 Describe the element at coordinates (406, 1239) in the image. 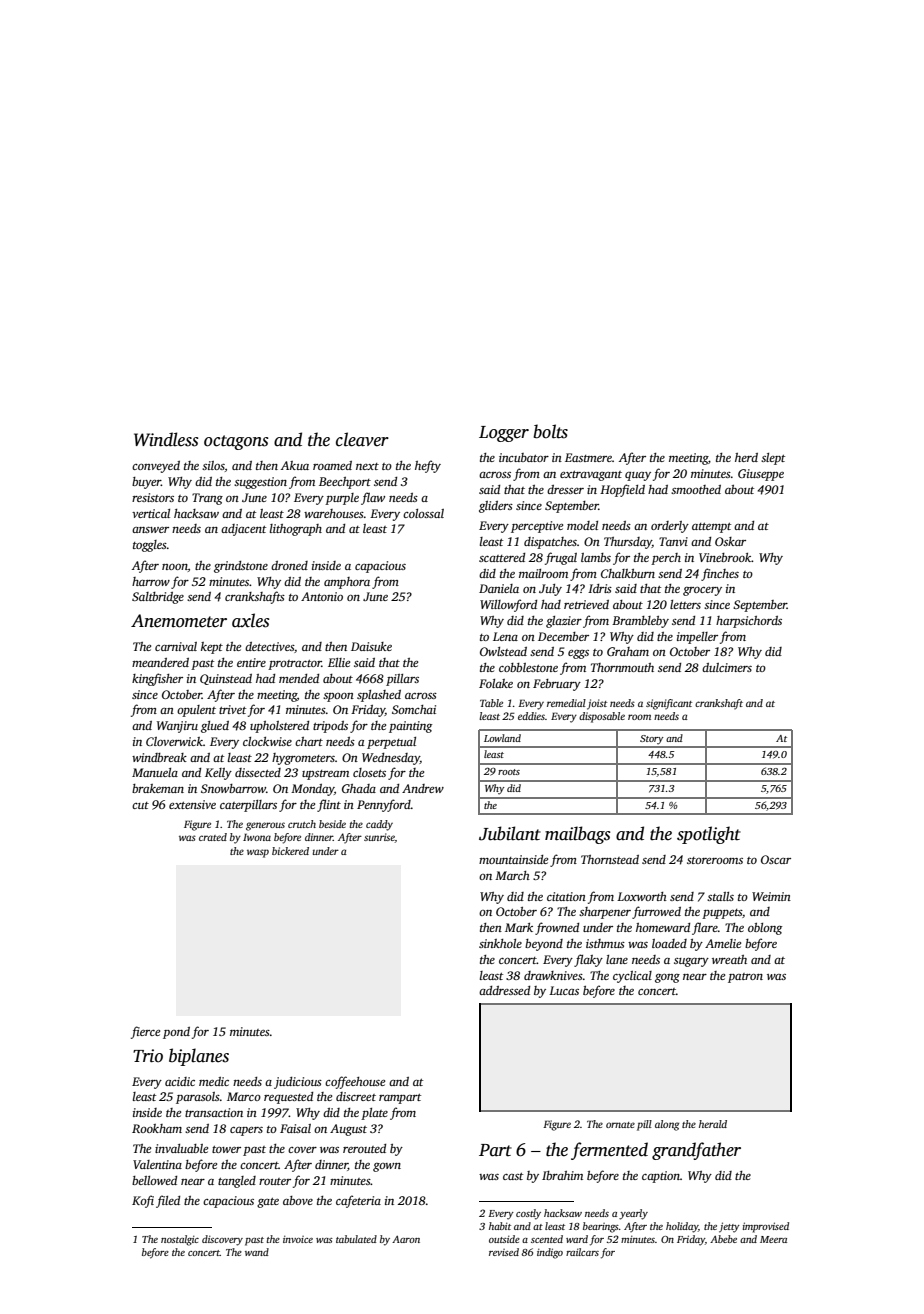

I see `Aaron` at that location.
